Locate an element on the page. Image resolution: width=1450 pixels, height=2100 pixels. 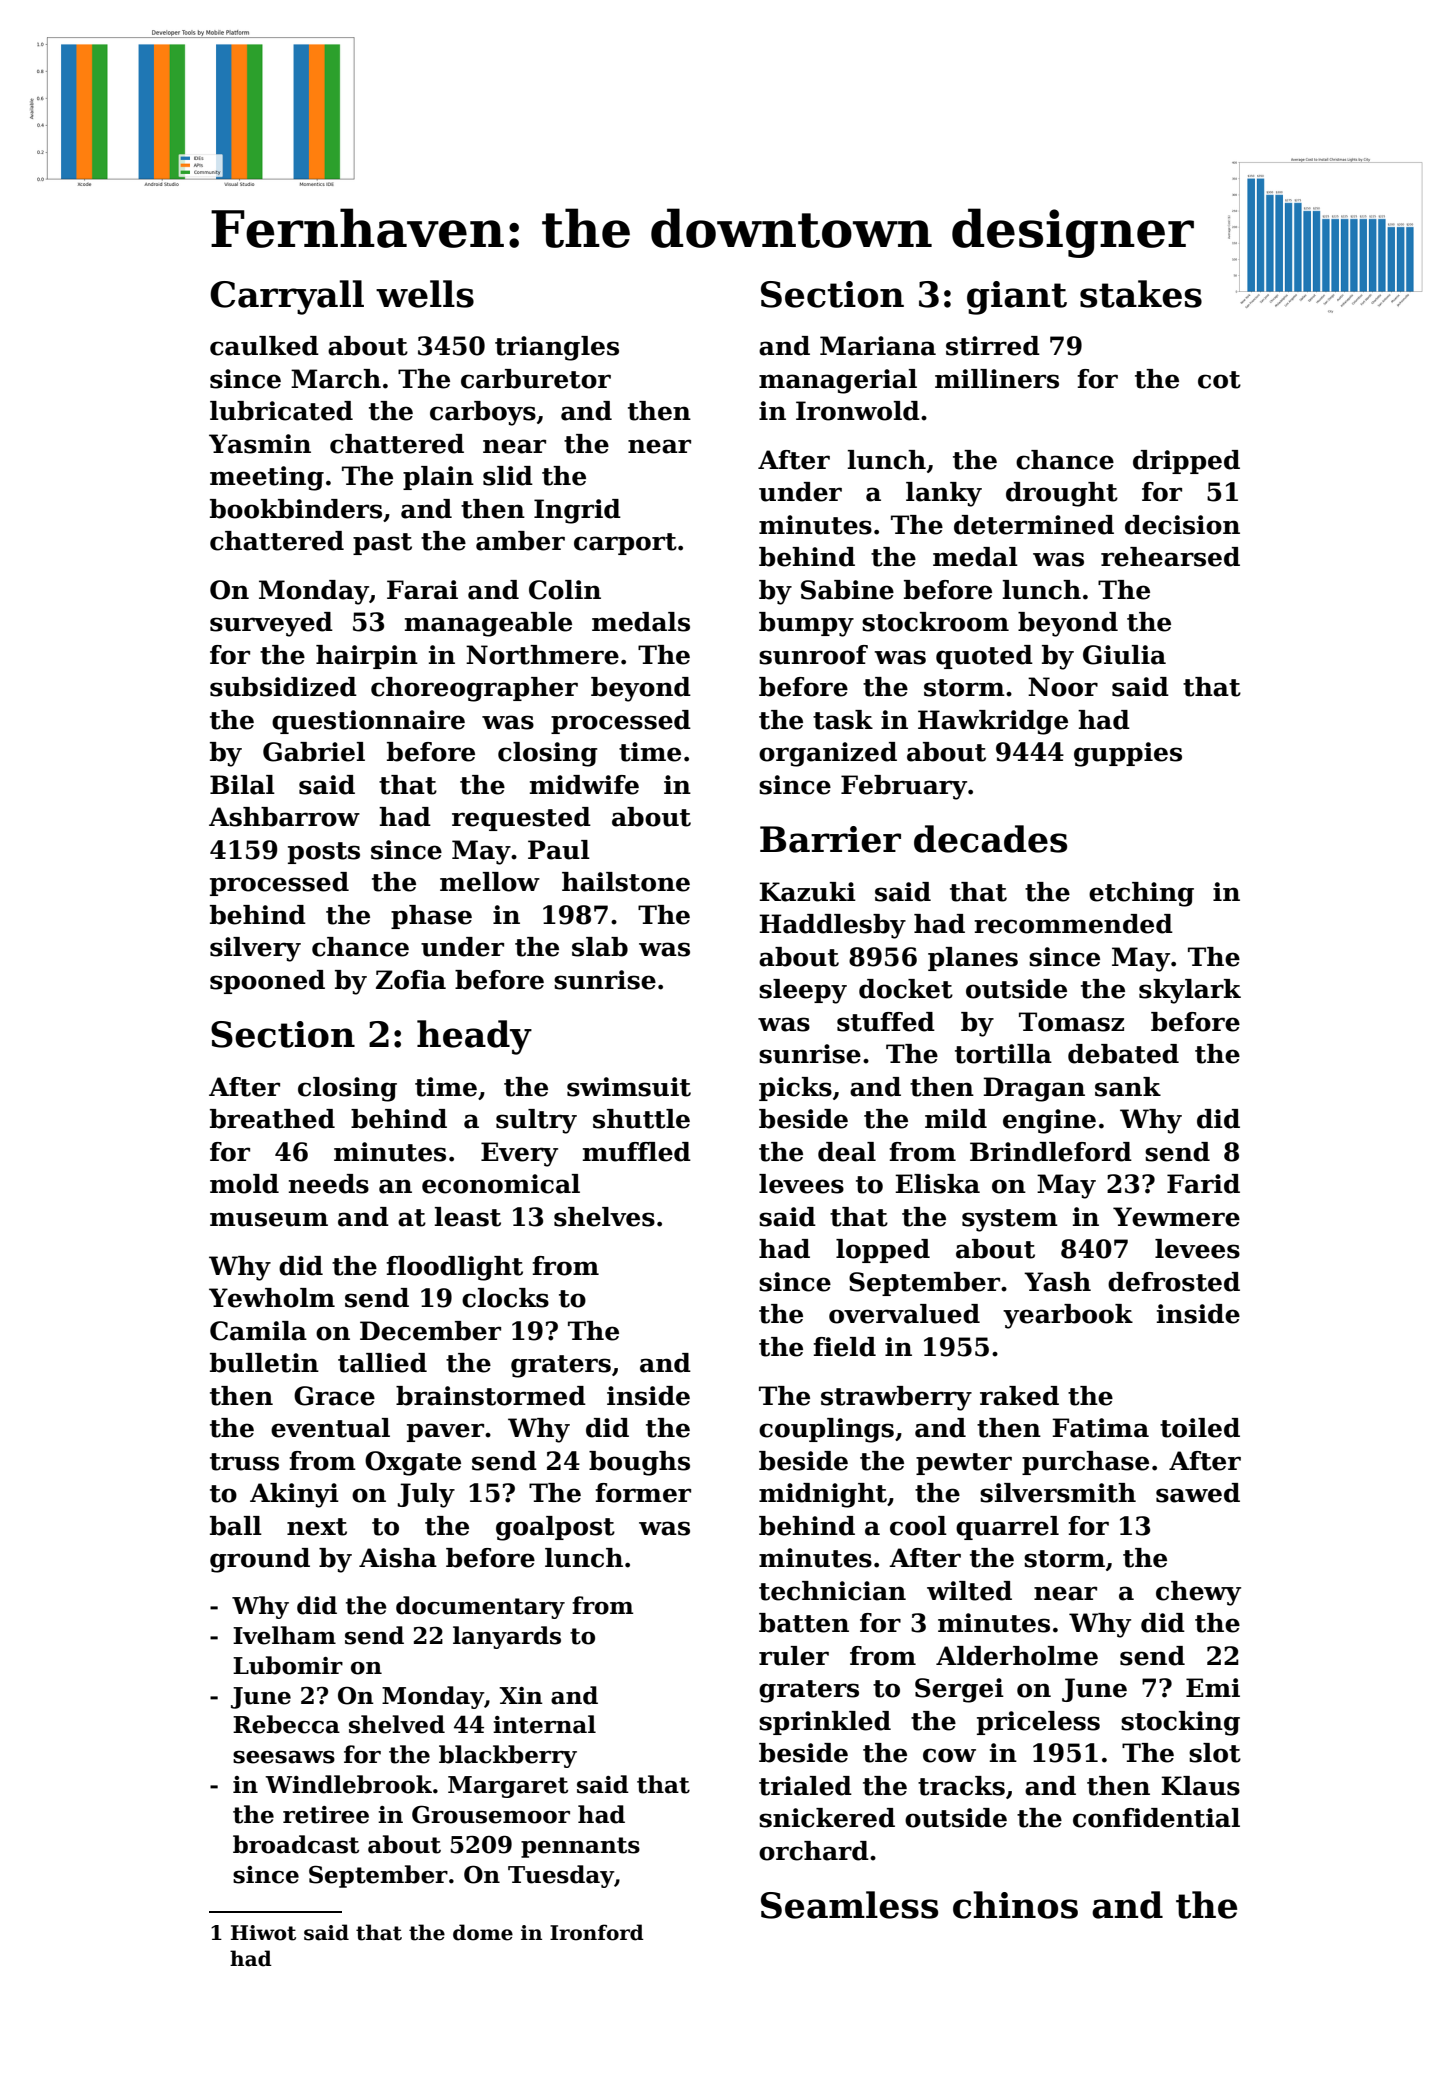
etching is located at coordinates (1141, 894).
